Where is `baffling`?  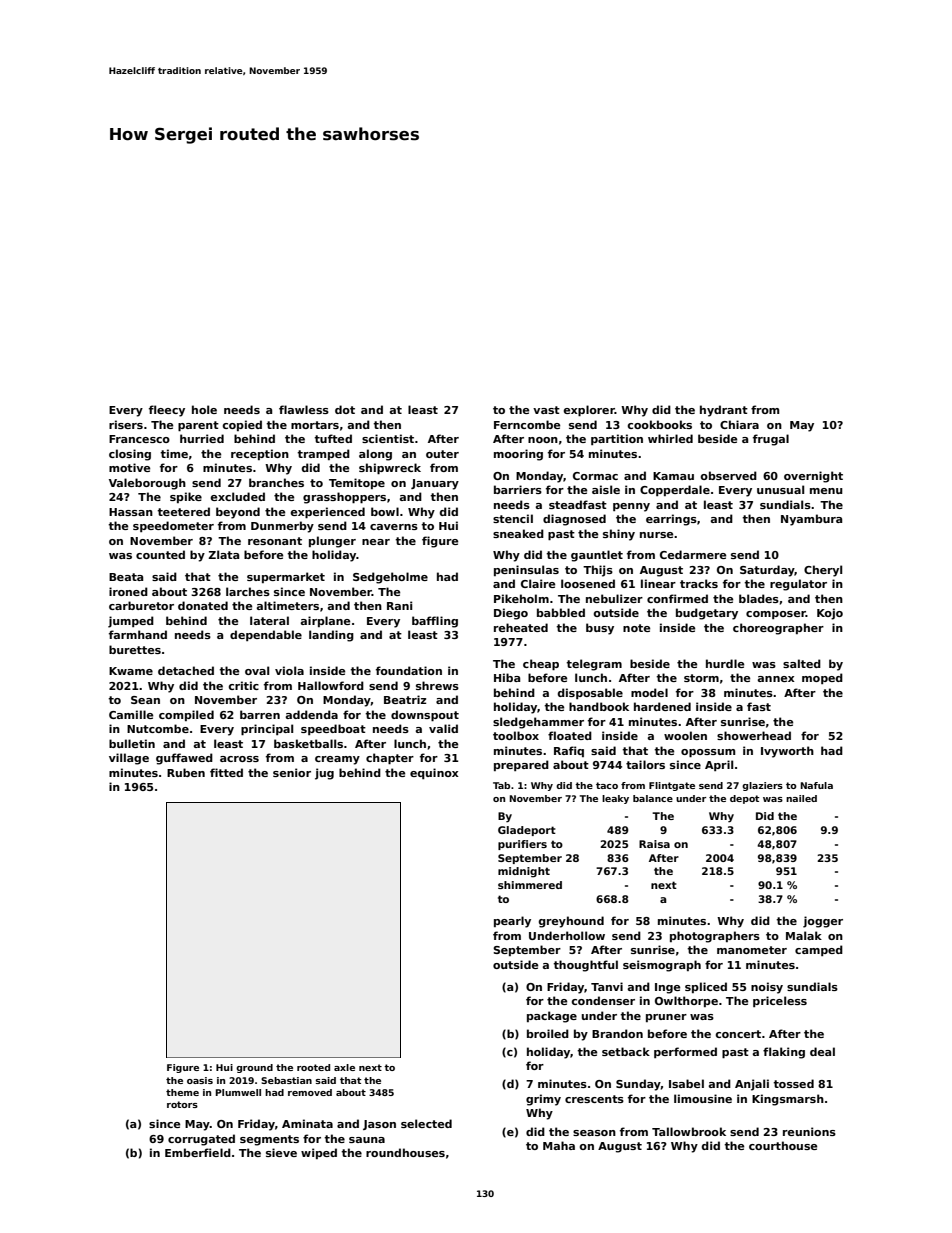 baffling is located at coordinates (435, 622).
